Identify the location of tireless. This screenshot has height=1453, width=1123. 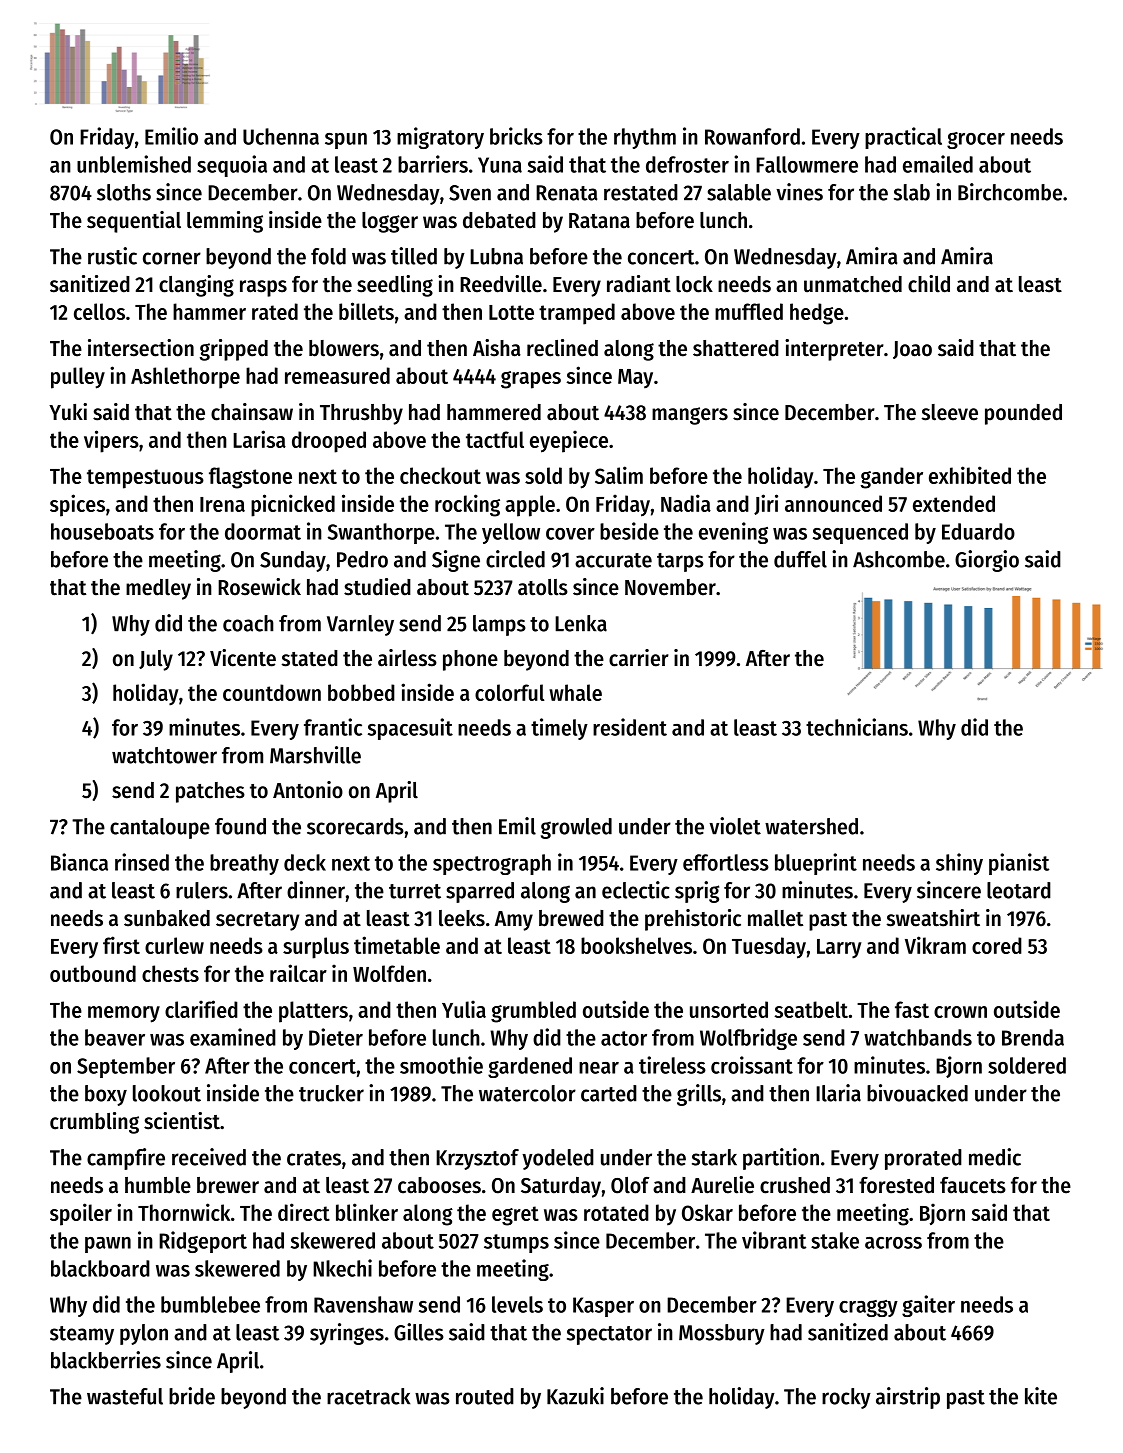
(672, 1065).
